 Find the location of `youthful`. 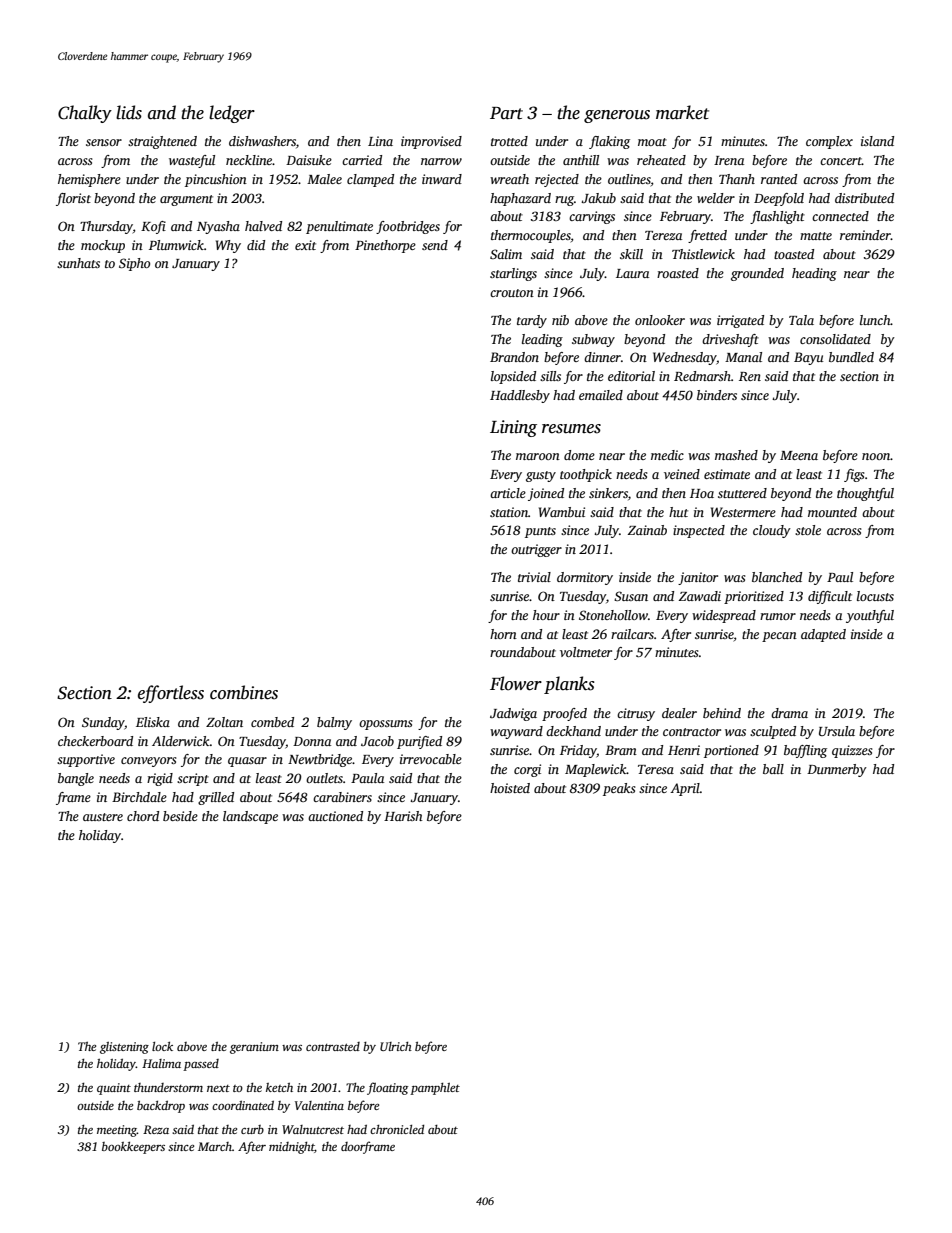

youthful is located at coordinates (870, 616).
